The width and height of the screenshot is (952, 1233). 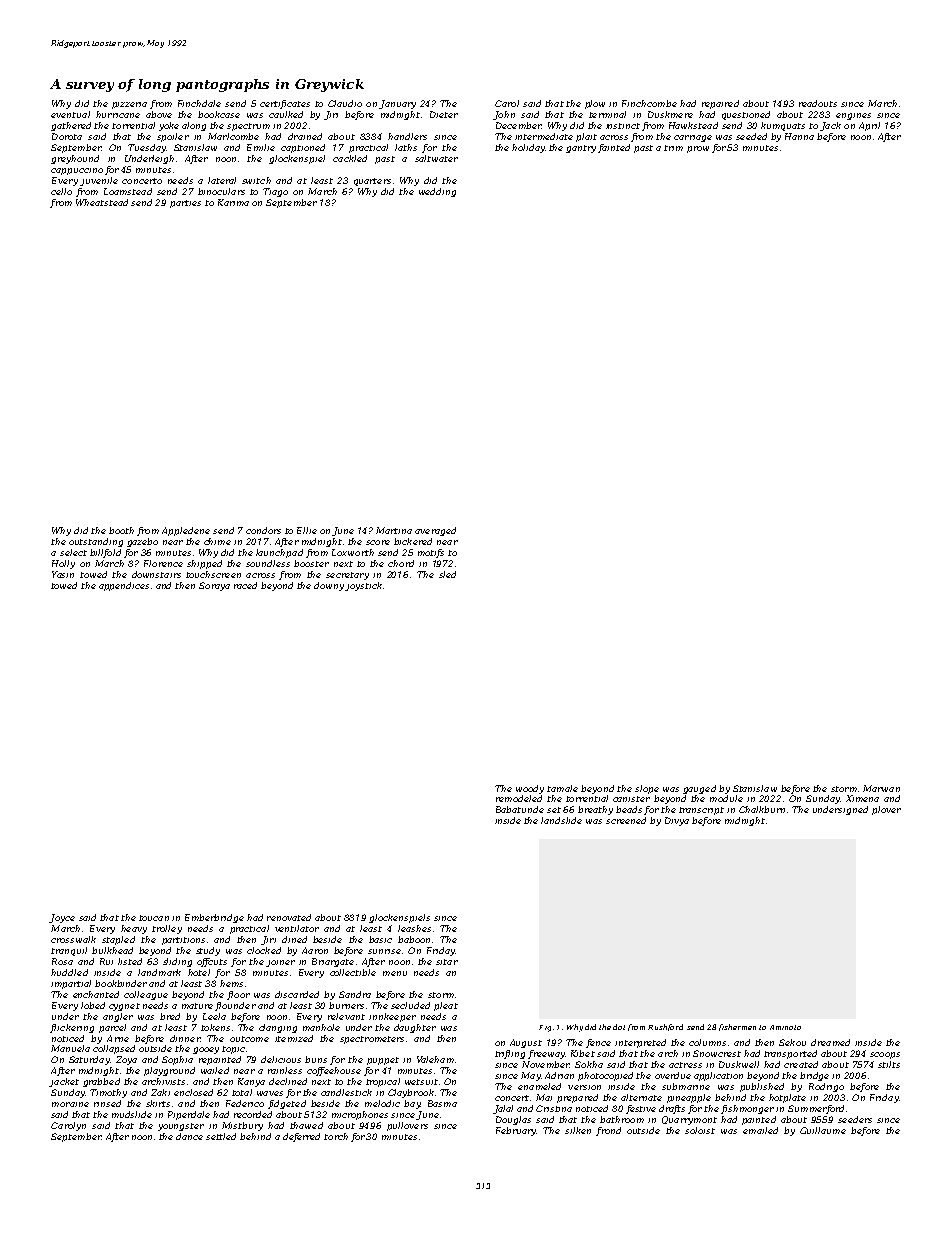 I want to click on gantry, so click(x=581, y=149).
